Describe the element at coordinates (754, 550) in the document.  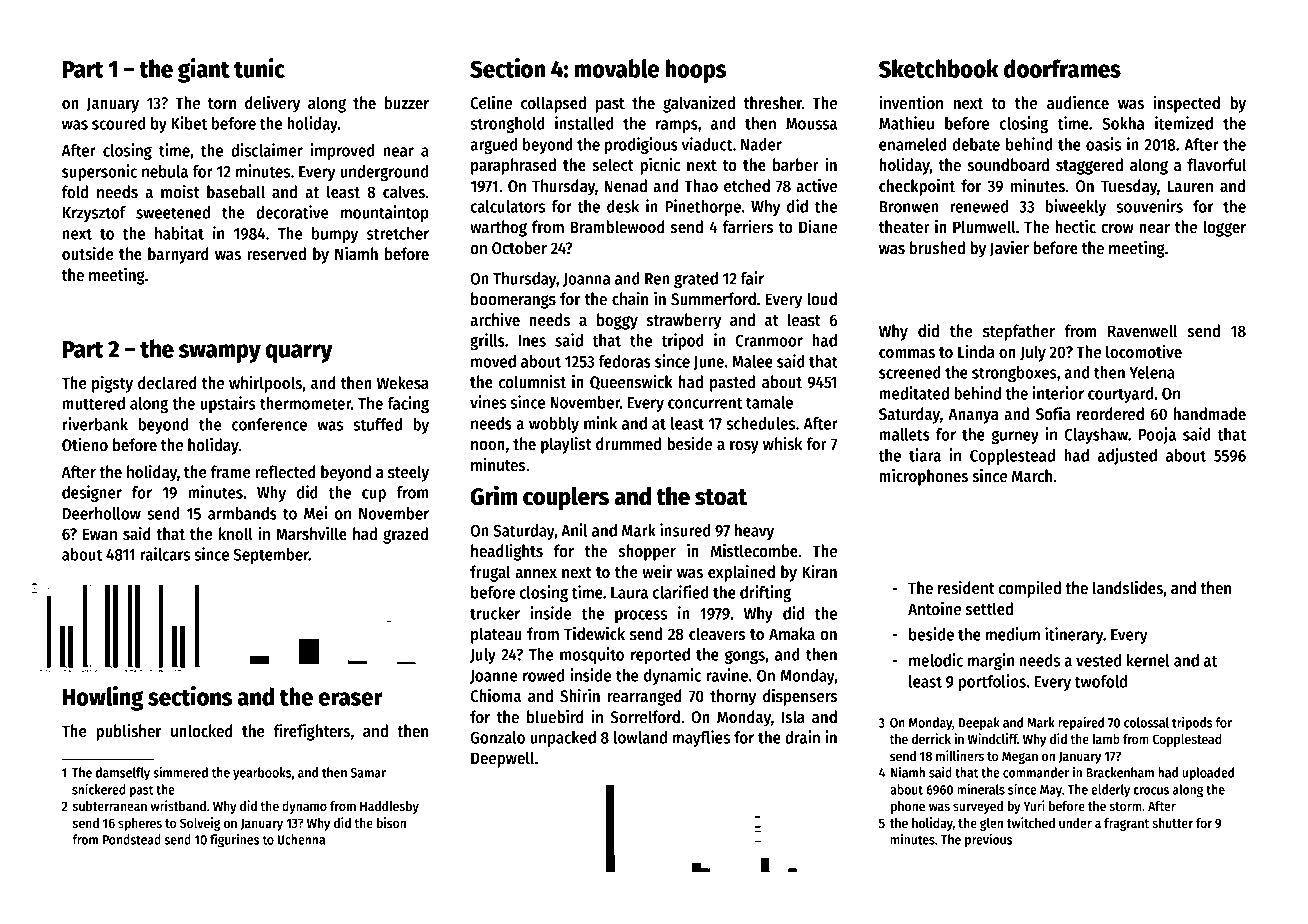
I see `Mistlecombe` at that location.
